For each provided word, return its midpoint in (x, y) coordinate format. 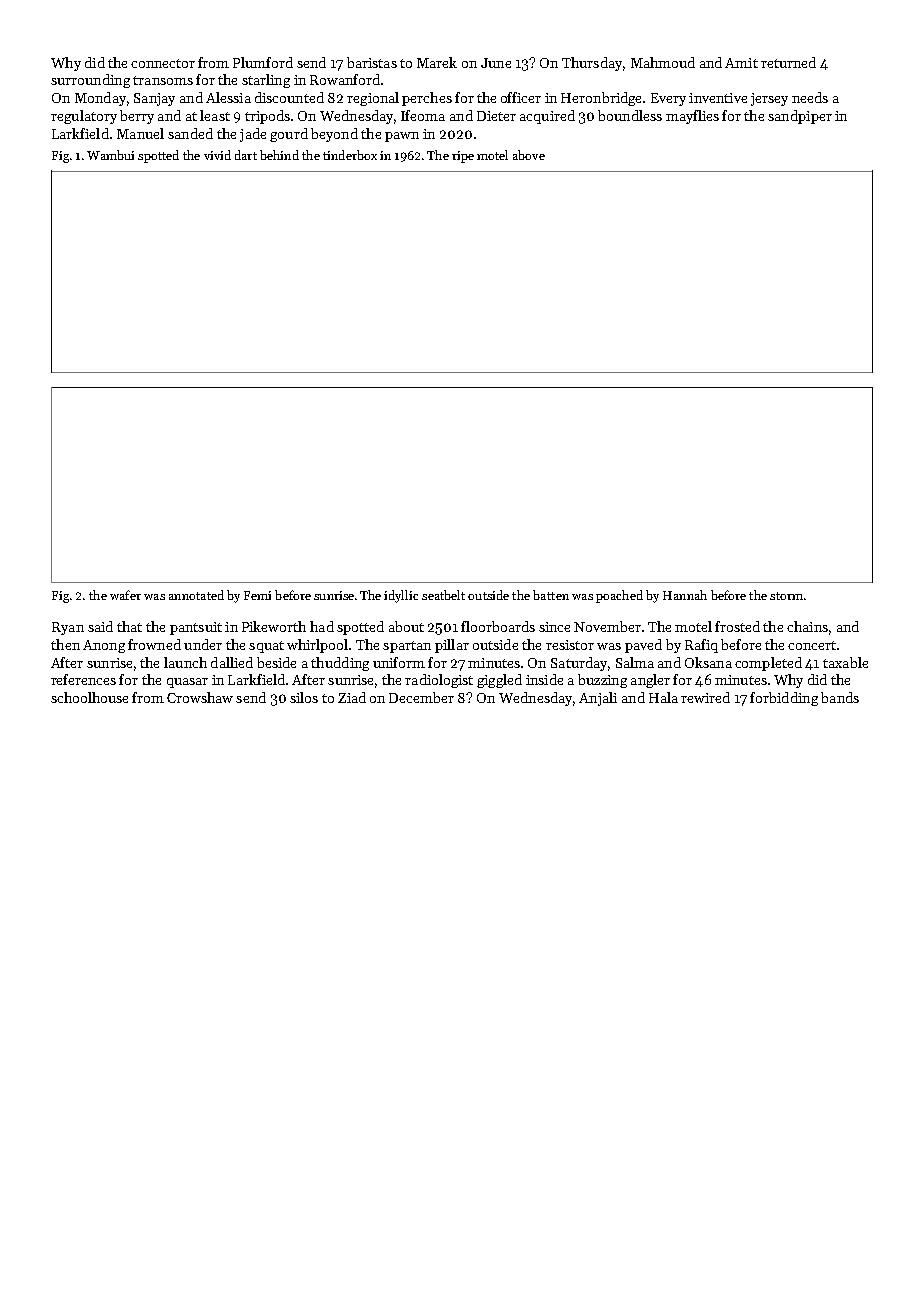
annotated (196, 595)
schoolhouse (89, 697)
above (529, 155)
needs (810, 97)
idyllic (401, 596)
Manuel (140, 133)
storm (786, 596)
